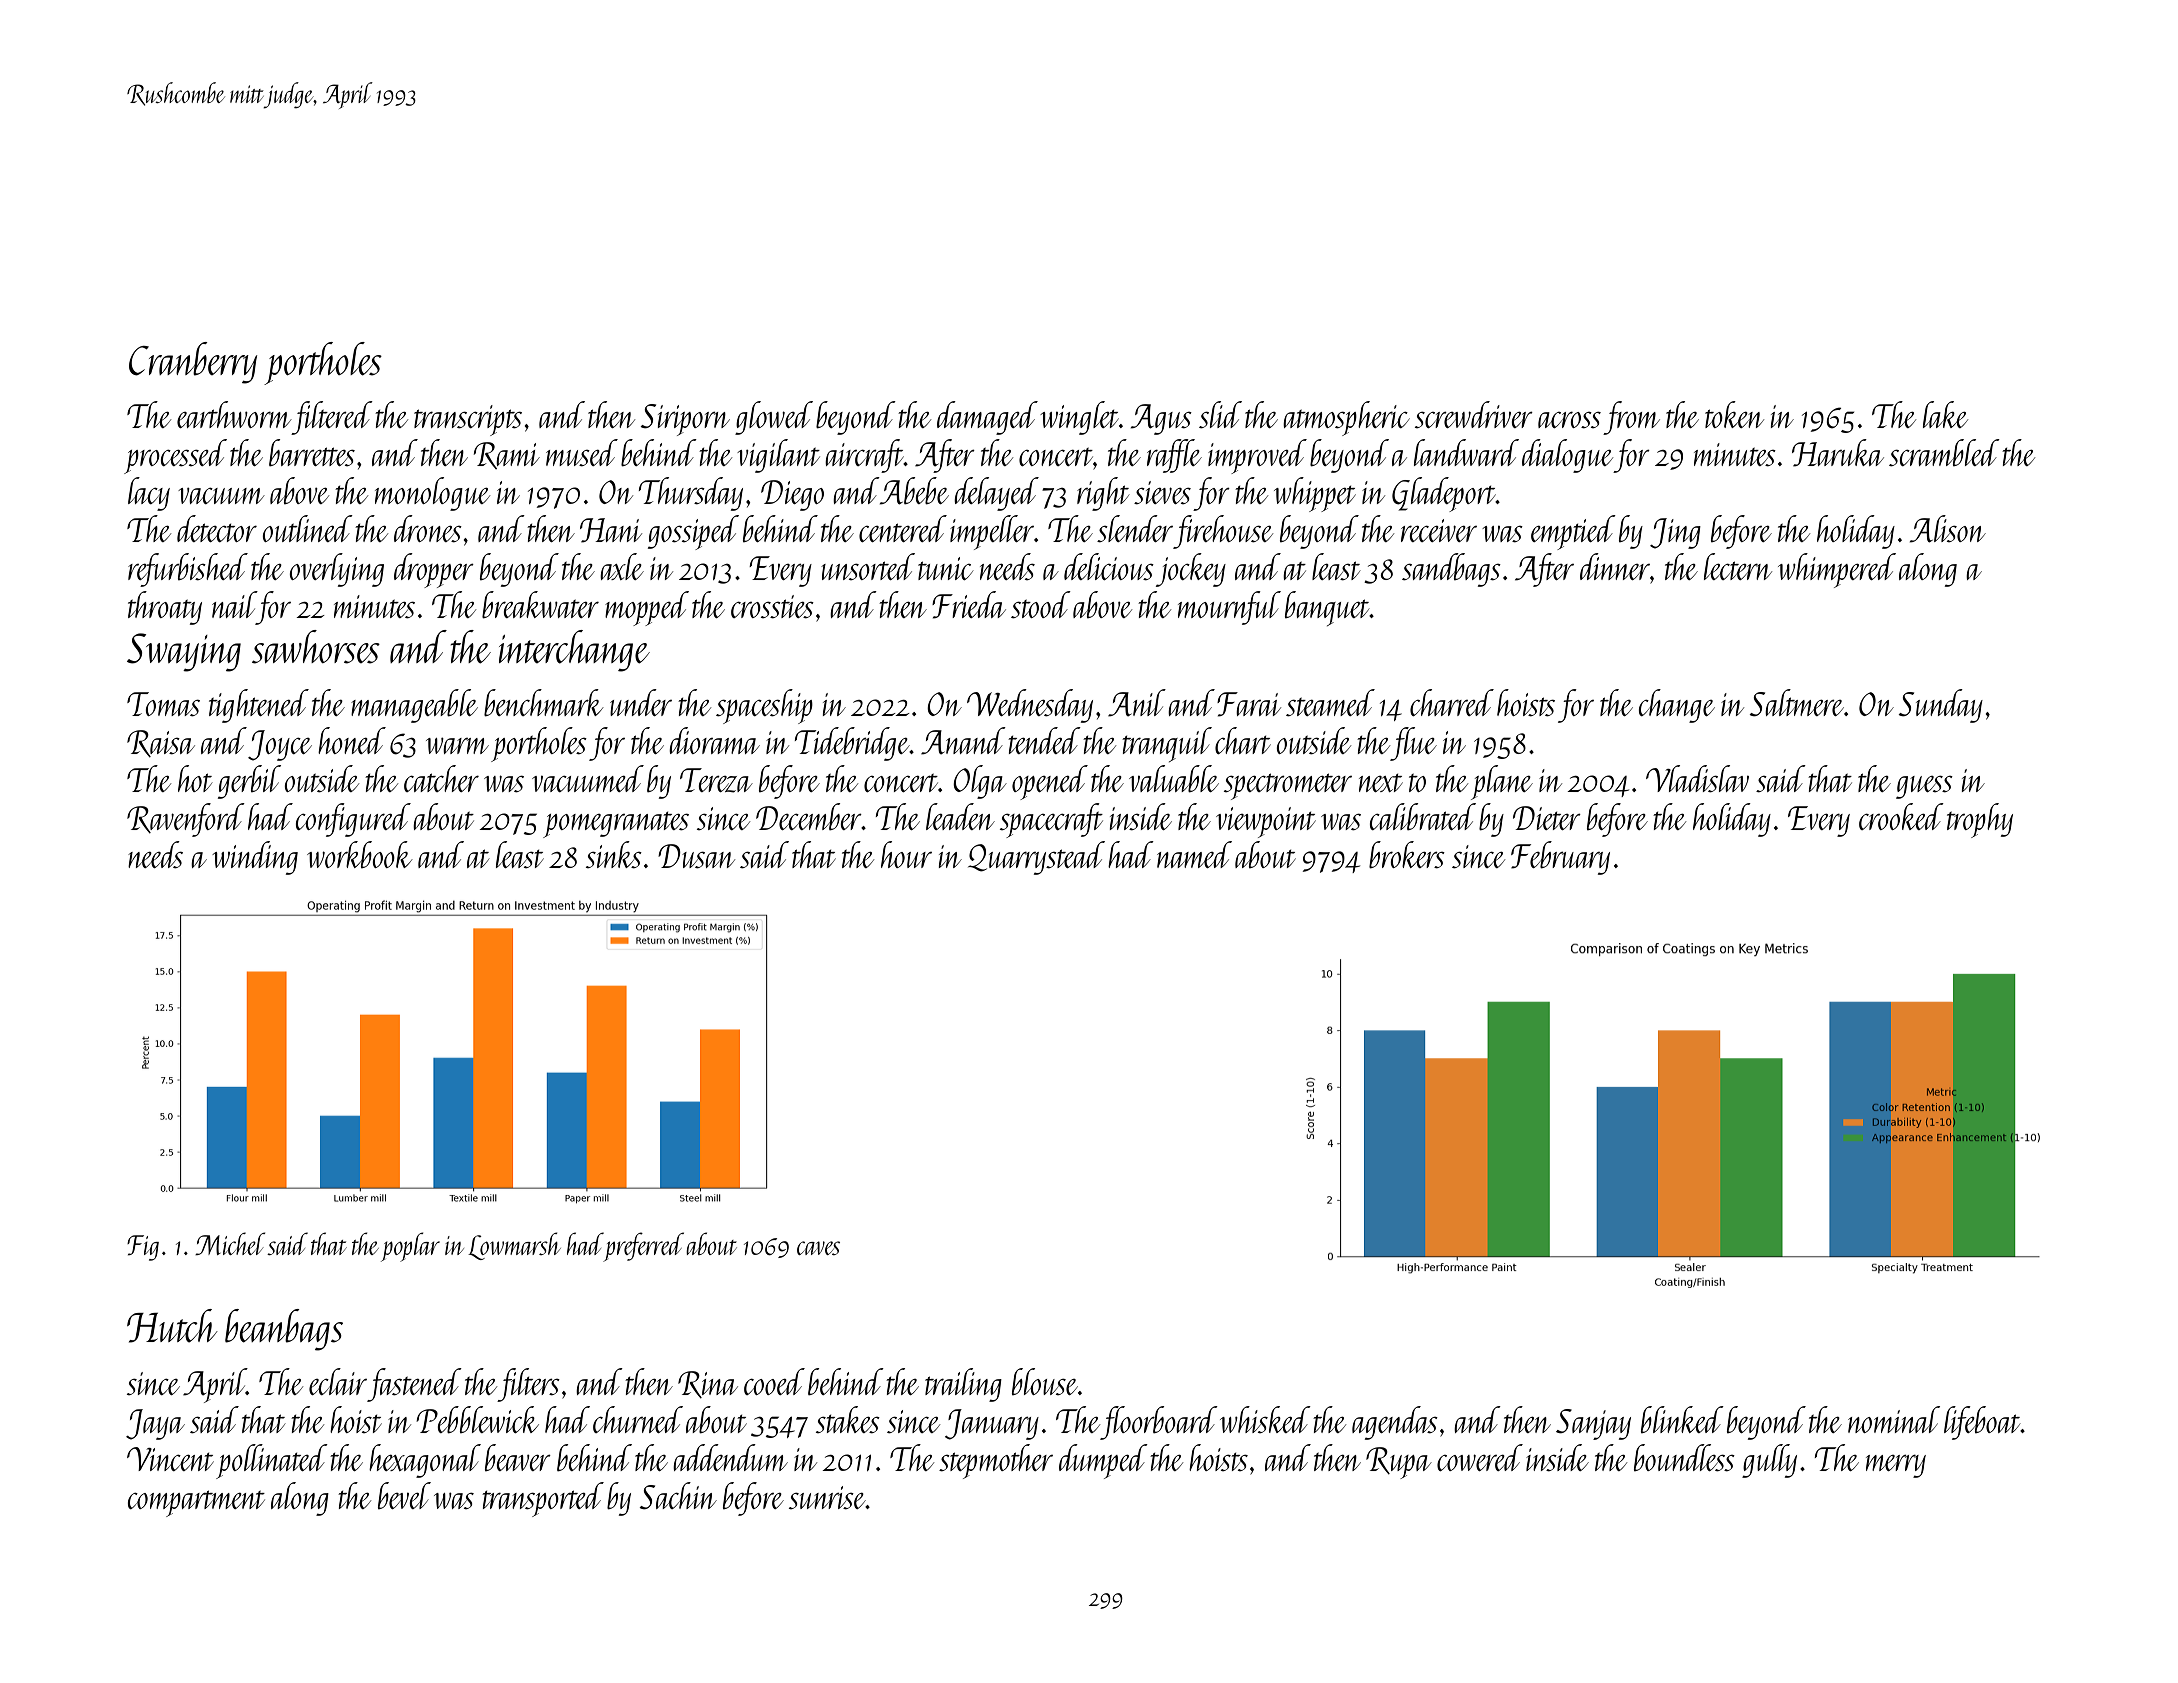  I want to click on brokers, so click(1407, 855).
